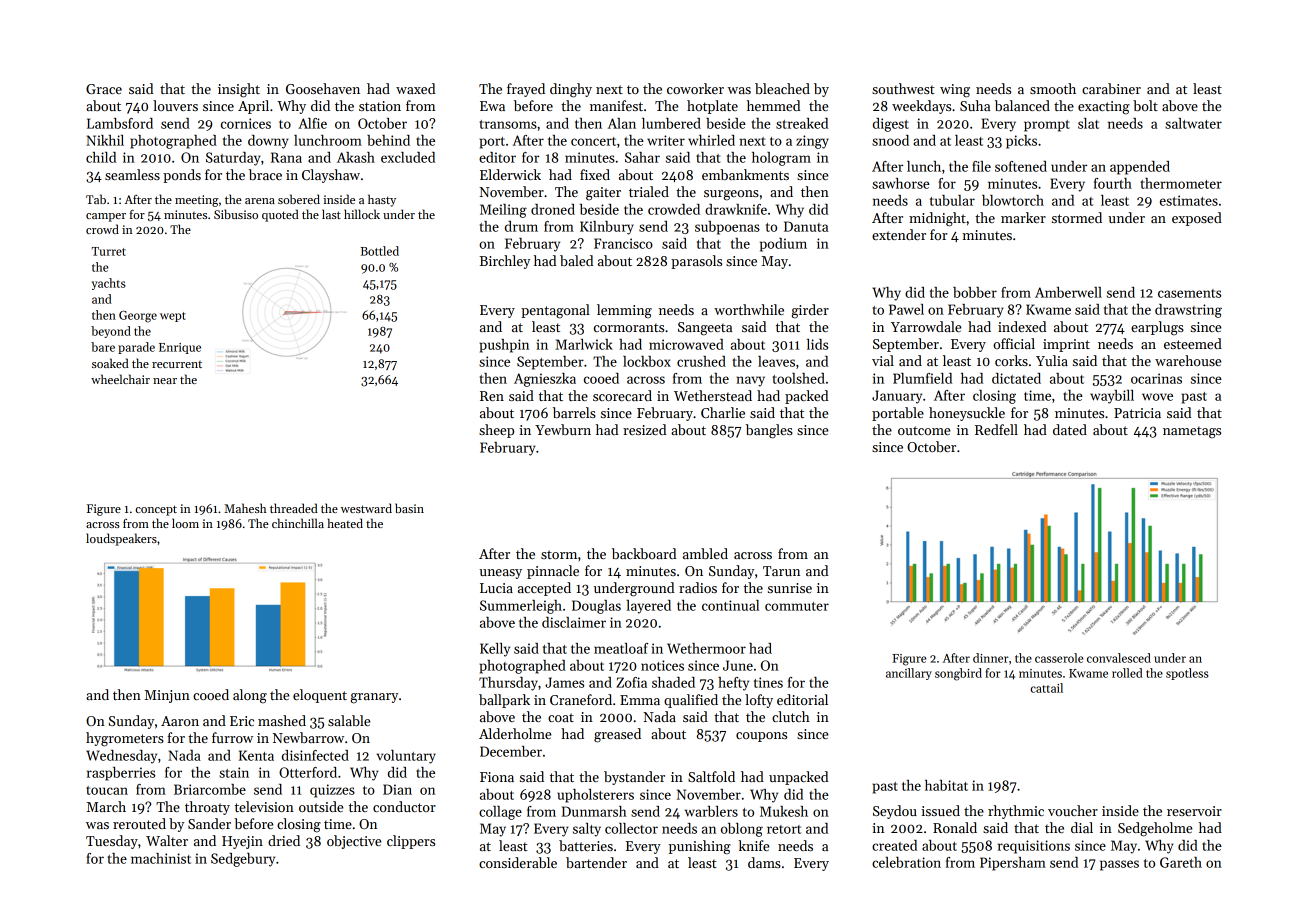 The width and height of the page is (1308, 924). What do you see at coordinates (1145, 105) in the page?
I see `bolt` at bounding box center [1145, 105].
